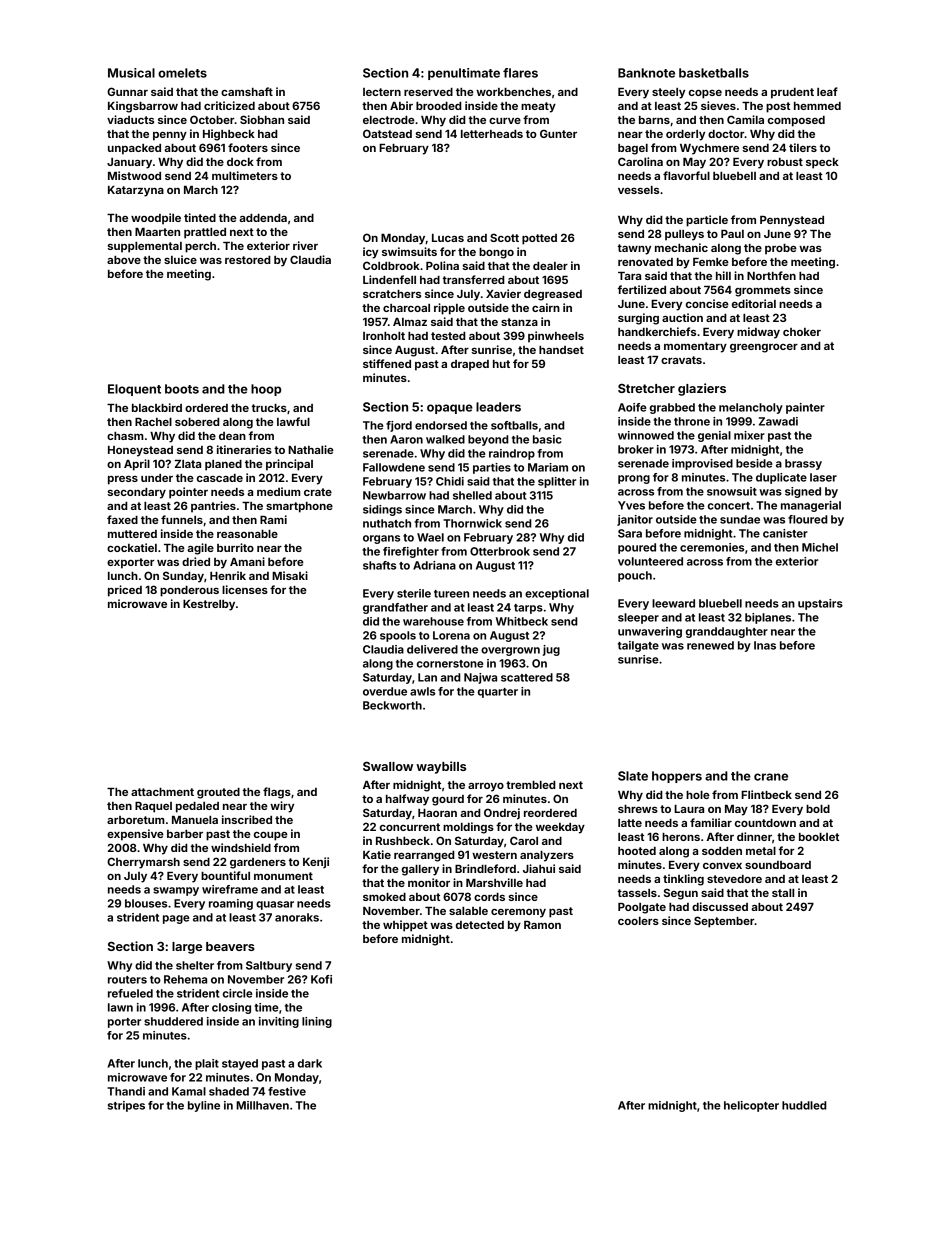 This document has height=1233, width=952. What do you see at coordinates (695, 347) in the document?
I see `momentary` at bounding box center [695, 347].
